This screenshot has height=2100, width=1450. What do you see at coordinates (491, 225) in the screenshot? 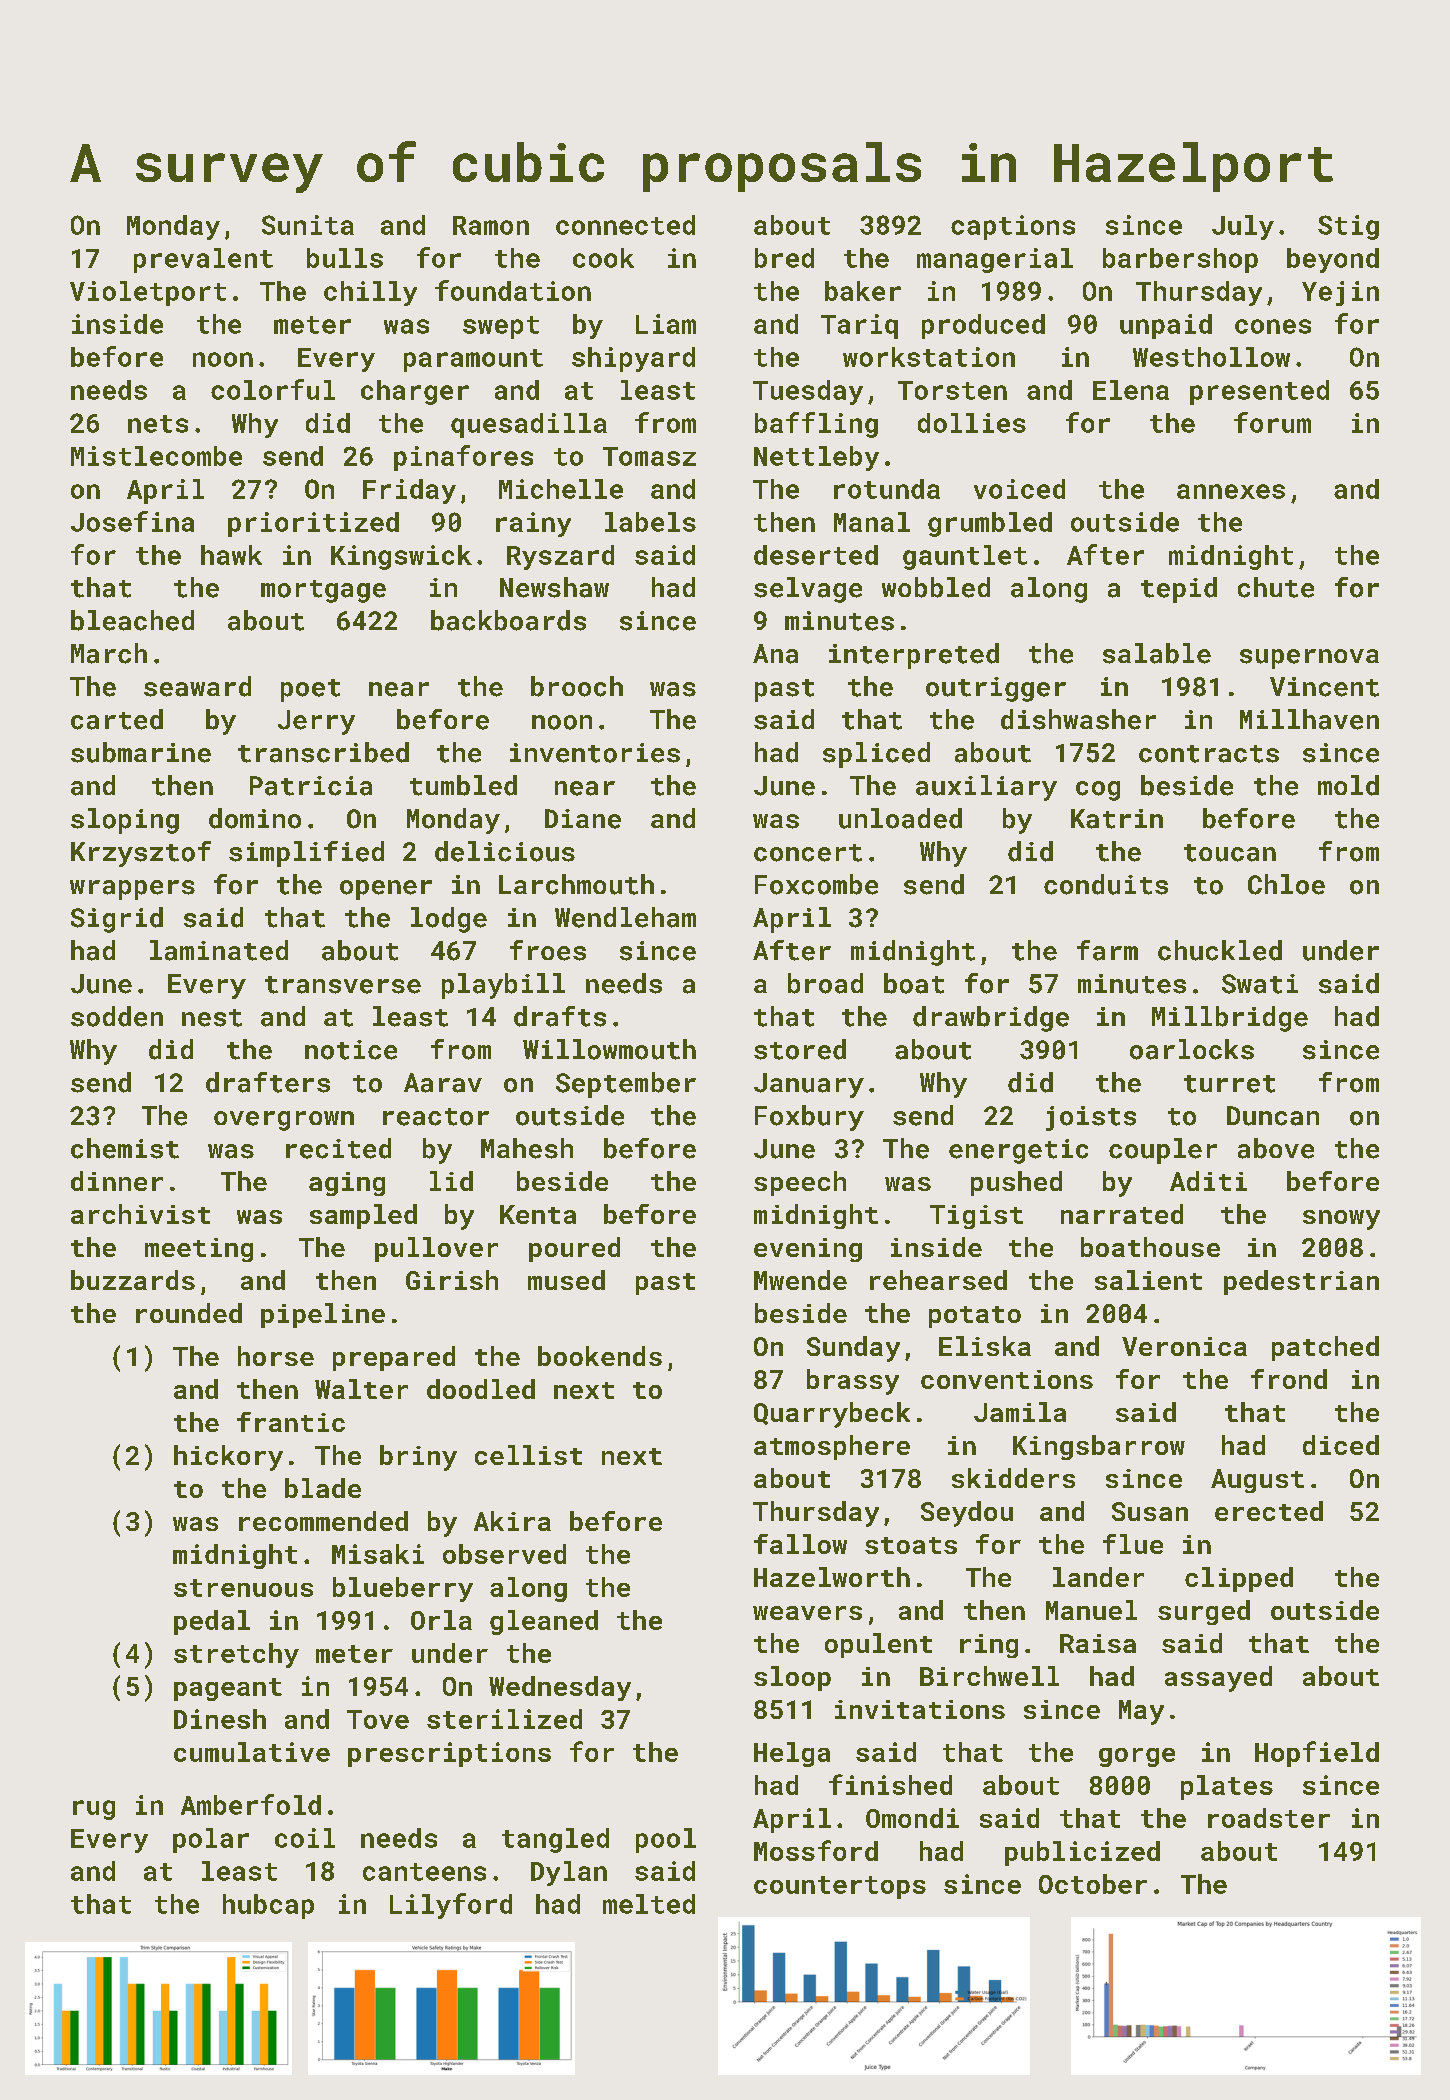
I see `Ramon` at bounding box center [491, 225].
